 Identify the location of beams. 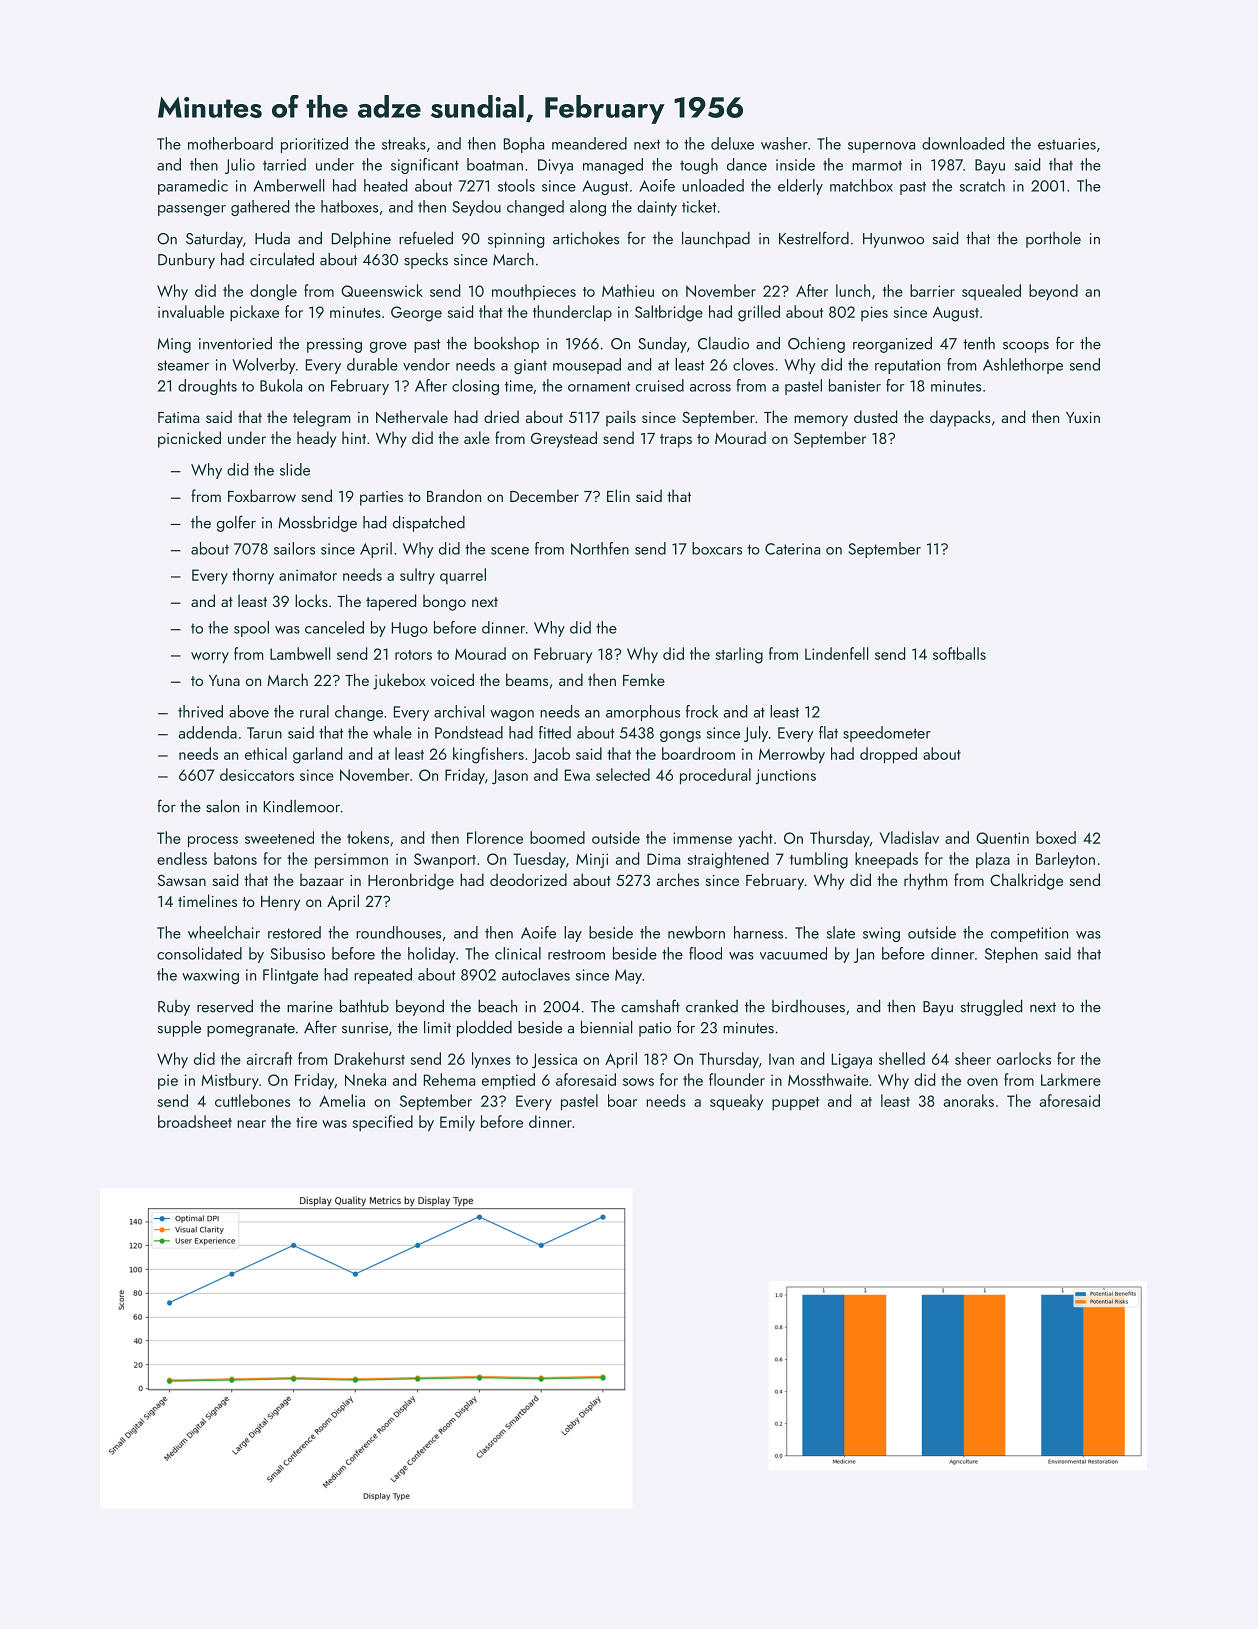
(527, 679).
